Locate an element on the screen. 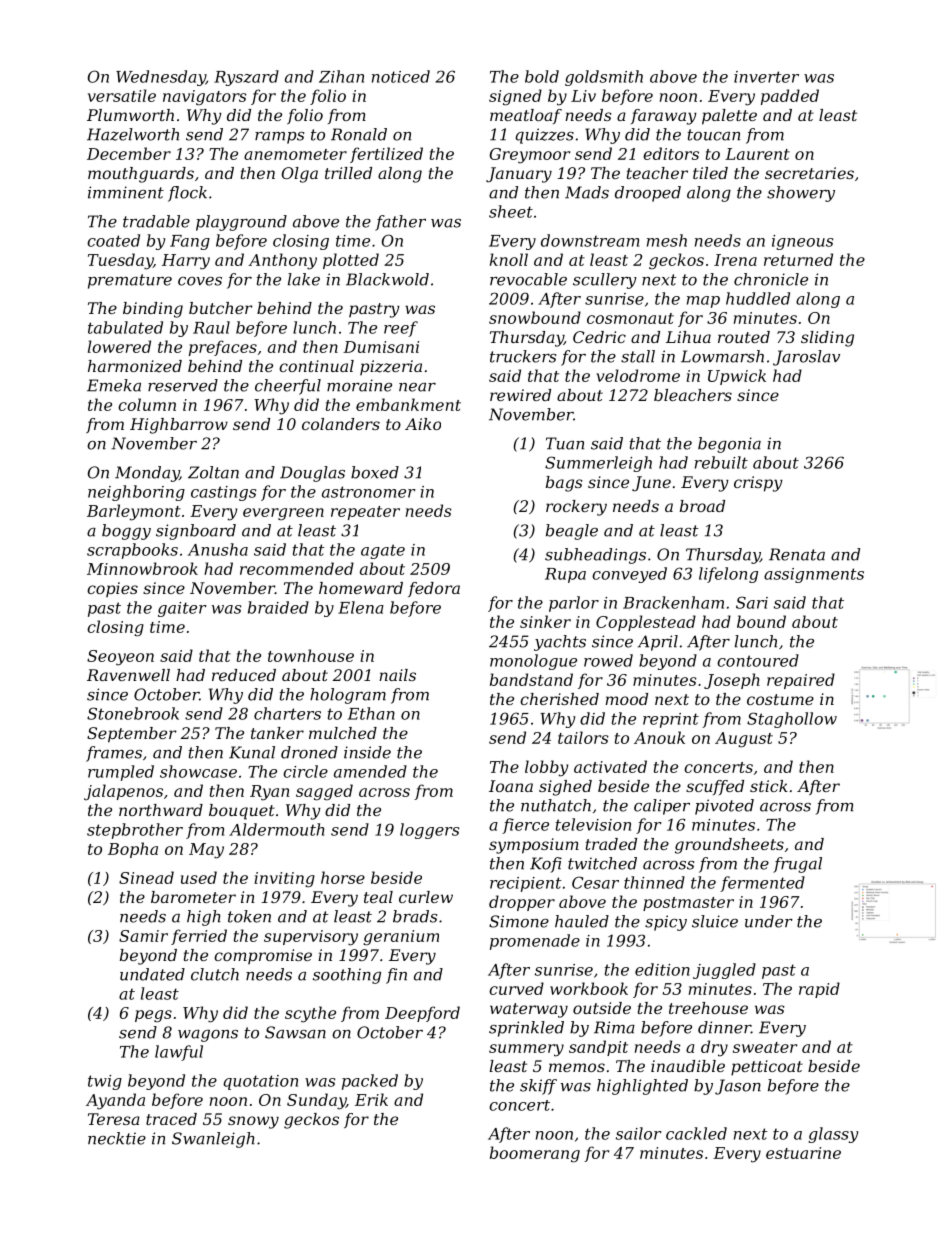  workbook is located at coordinates (589, 988).
